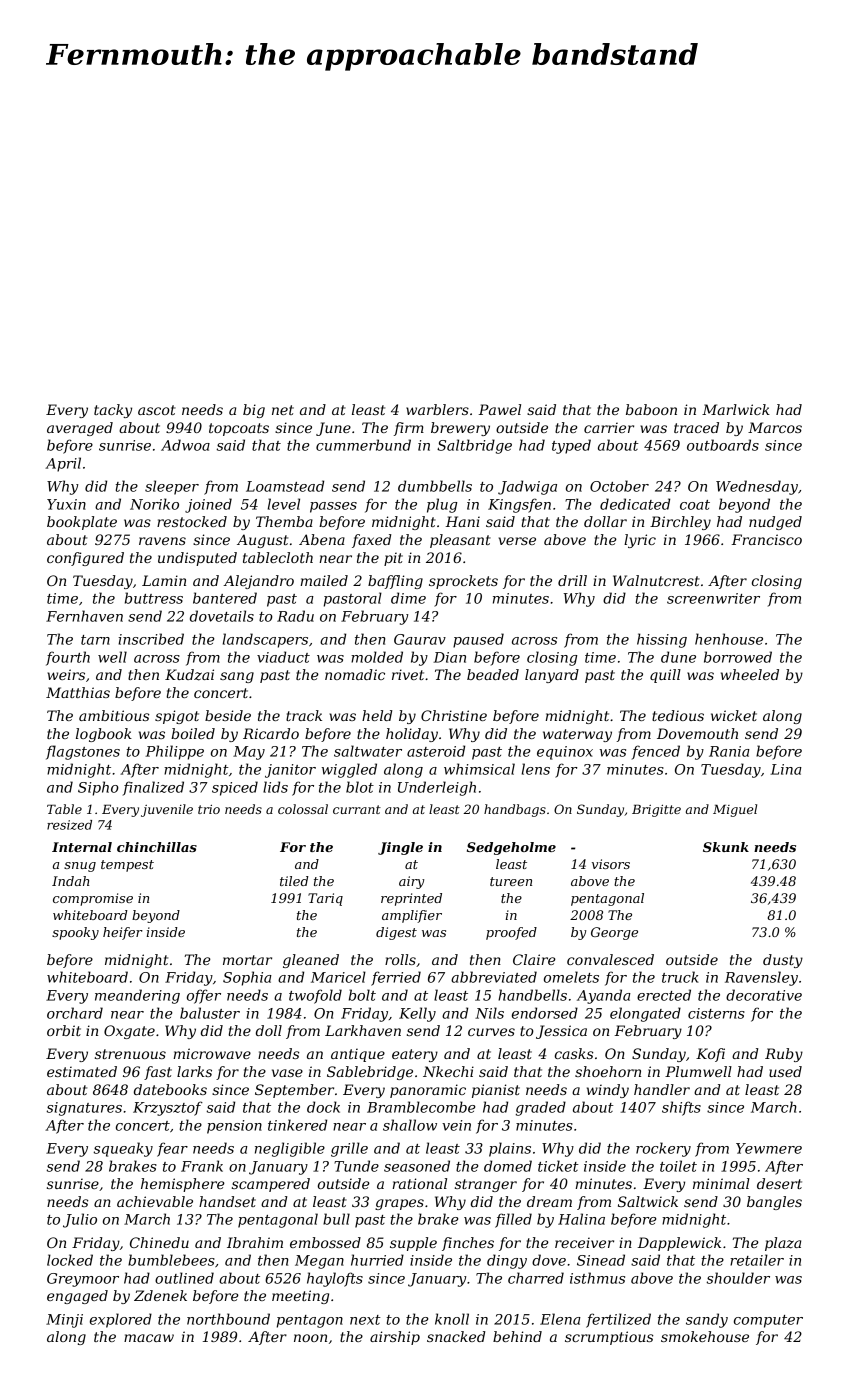 The height and width of the screenshot is (1400, 849). What do you see at coordinates (98, 788) in the screenshot?
I see `Sipho` at bounding box center [98, 788].
